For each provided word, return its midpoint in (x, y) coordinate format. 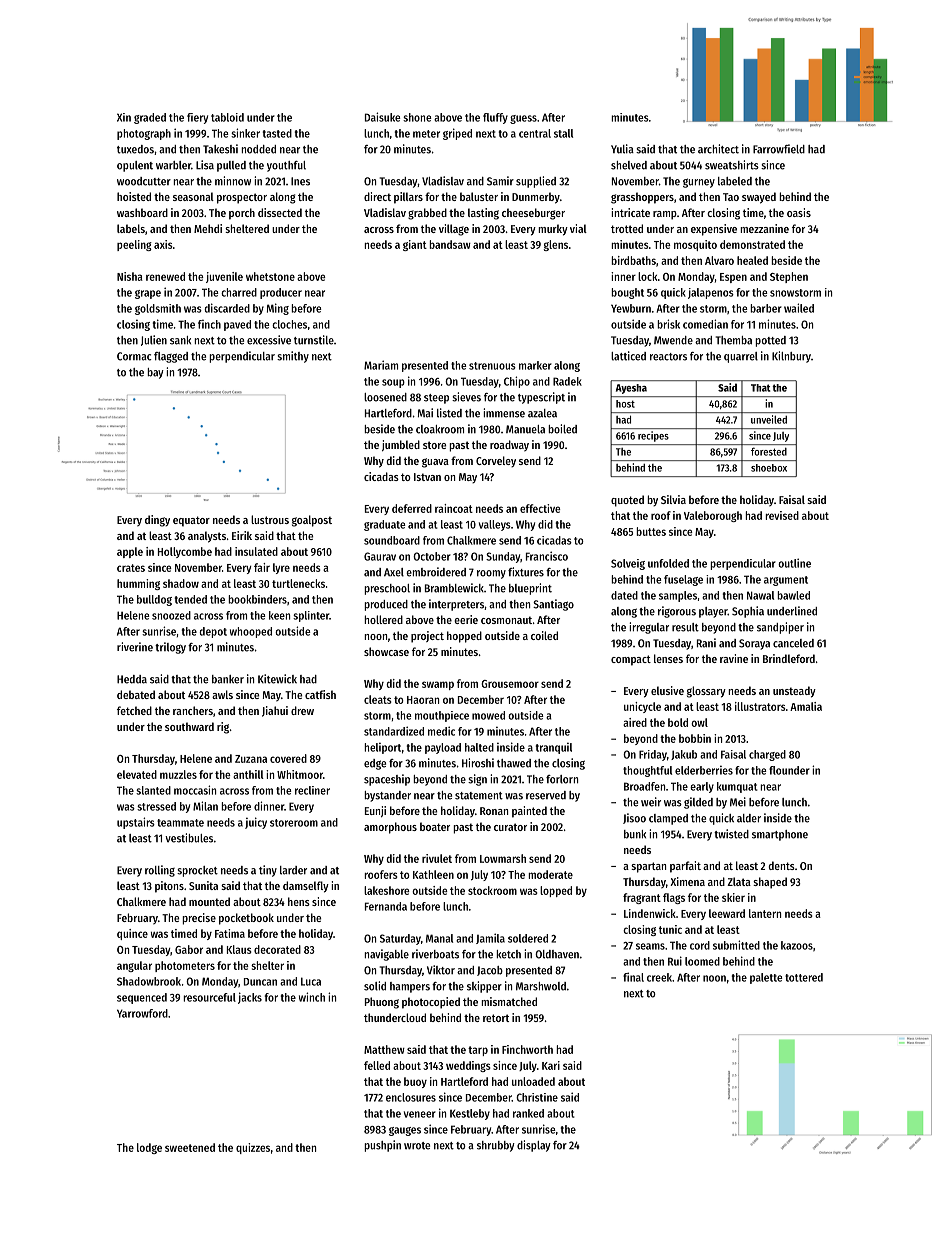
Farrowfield (779, 149)
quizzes (253, 1148)
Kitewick (277, 679)
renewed (165, 276)
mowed (488, 715)
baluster (479, 196)
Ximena (687, 881)
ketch (508, 954)
